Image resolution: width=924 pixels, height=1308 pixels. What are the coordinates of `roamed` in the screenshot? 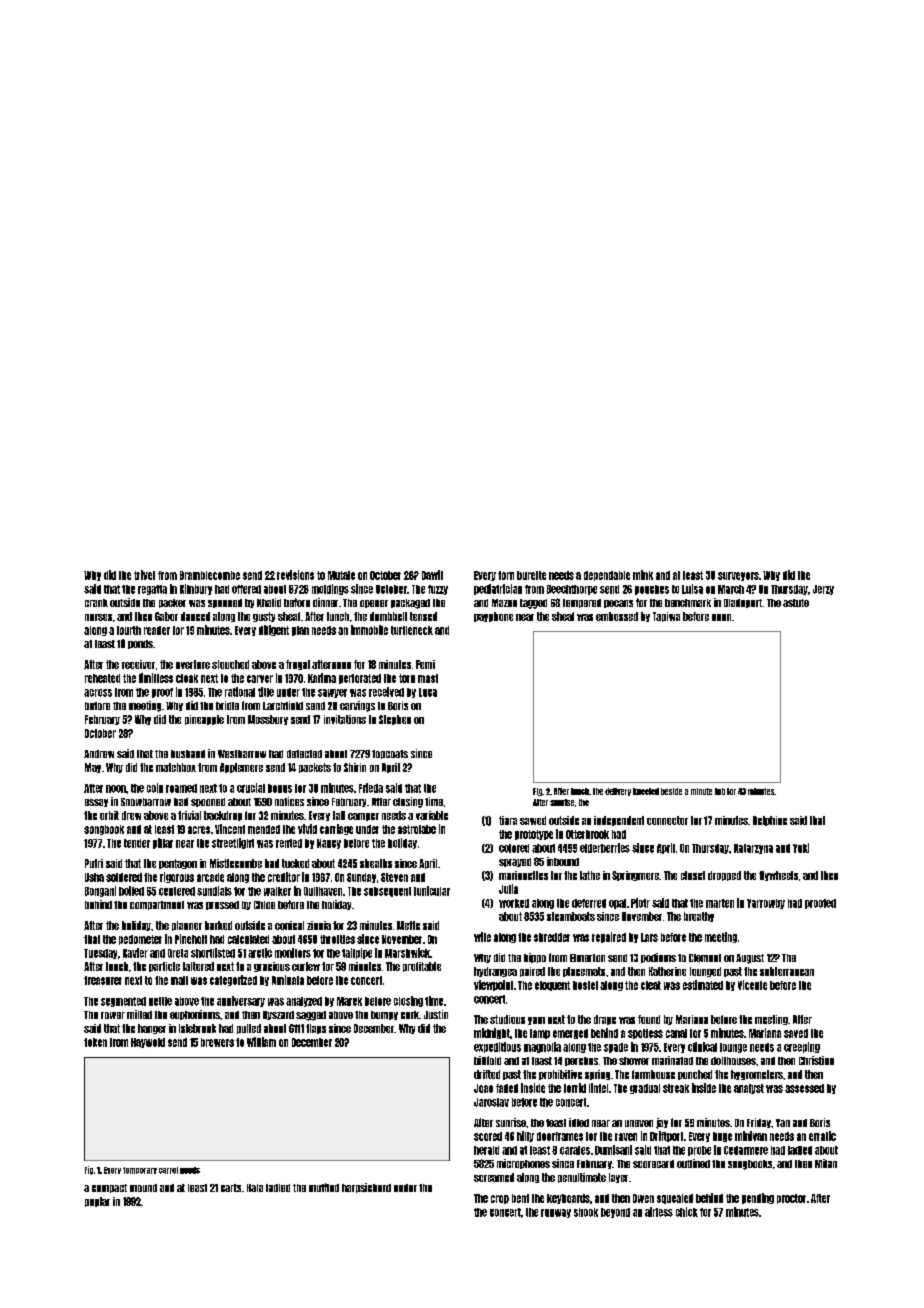 It's located at (181, 788).
